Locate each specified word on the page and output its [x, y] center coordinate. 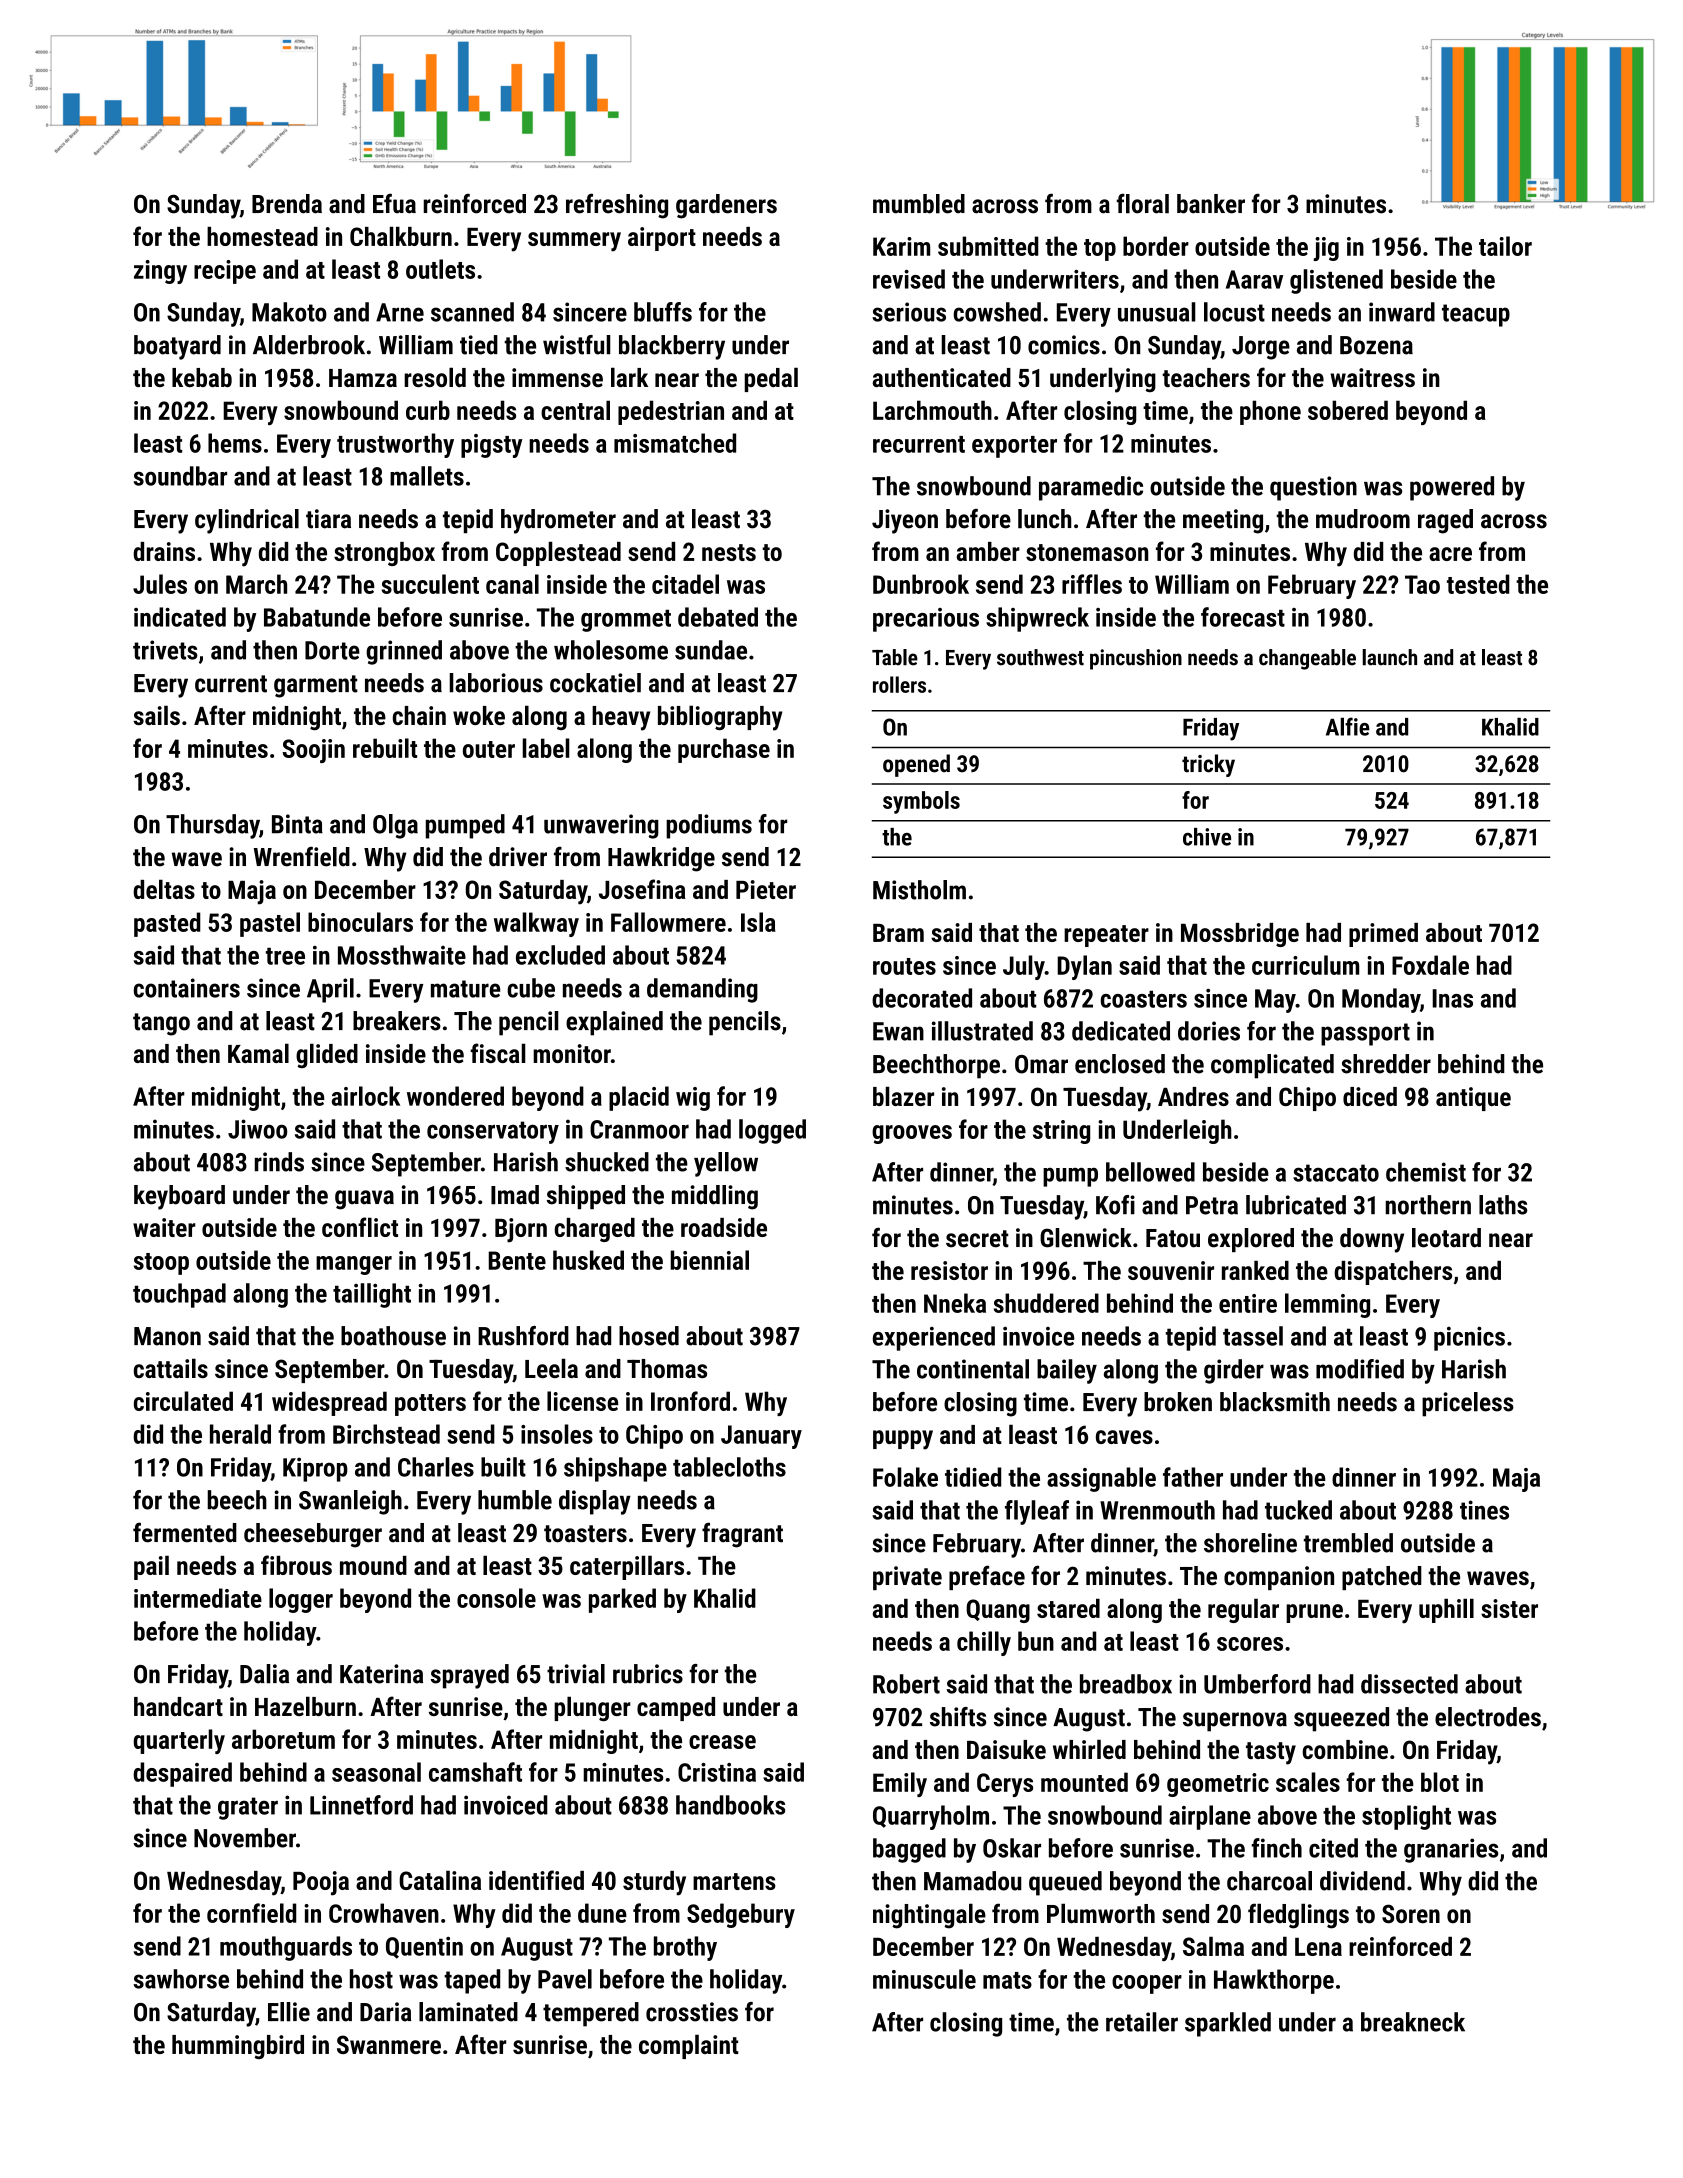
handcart [178, 1706]
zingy [160, 272]
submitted [988, 246]
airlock [365, 1096]
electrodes [1488, 1717]
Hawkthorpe [1274, 1981]
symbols [921, 802]
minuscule [924, 1979]
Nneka [955, 1303]
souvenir [1171, 1270]
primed [1383, 935]
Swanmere [389, 2044]
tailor [1505, 246]
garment [316, 686]
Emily [900, 1784]
